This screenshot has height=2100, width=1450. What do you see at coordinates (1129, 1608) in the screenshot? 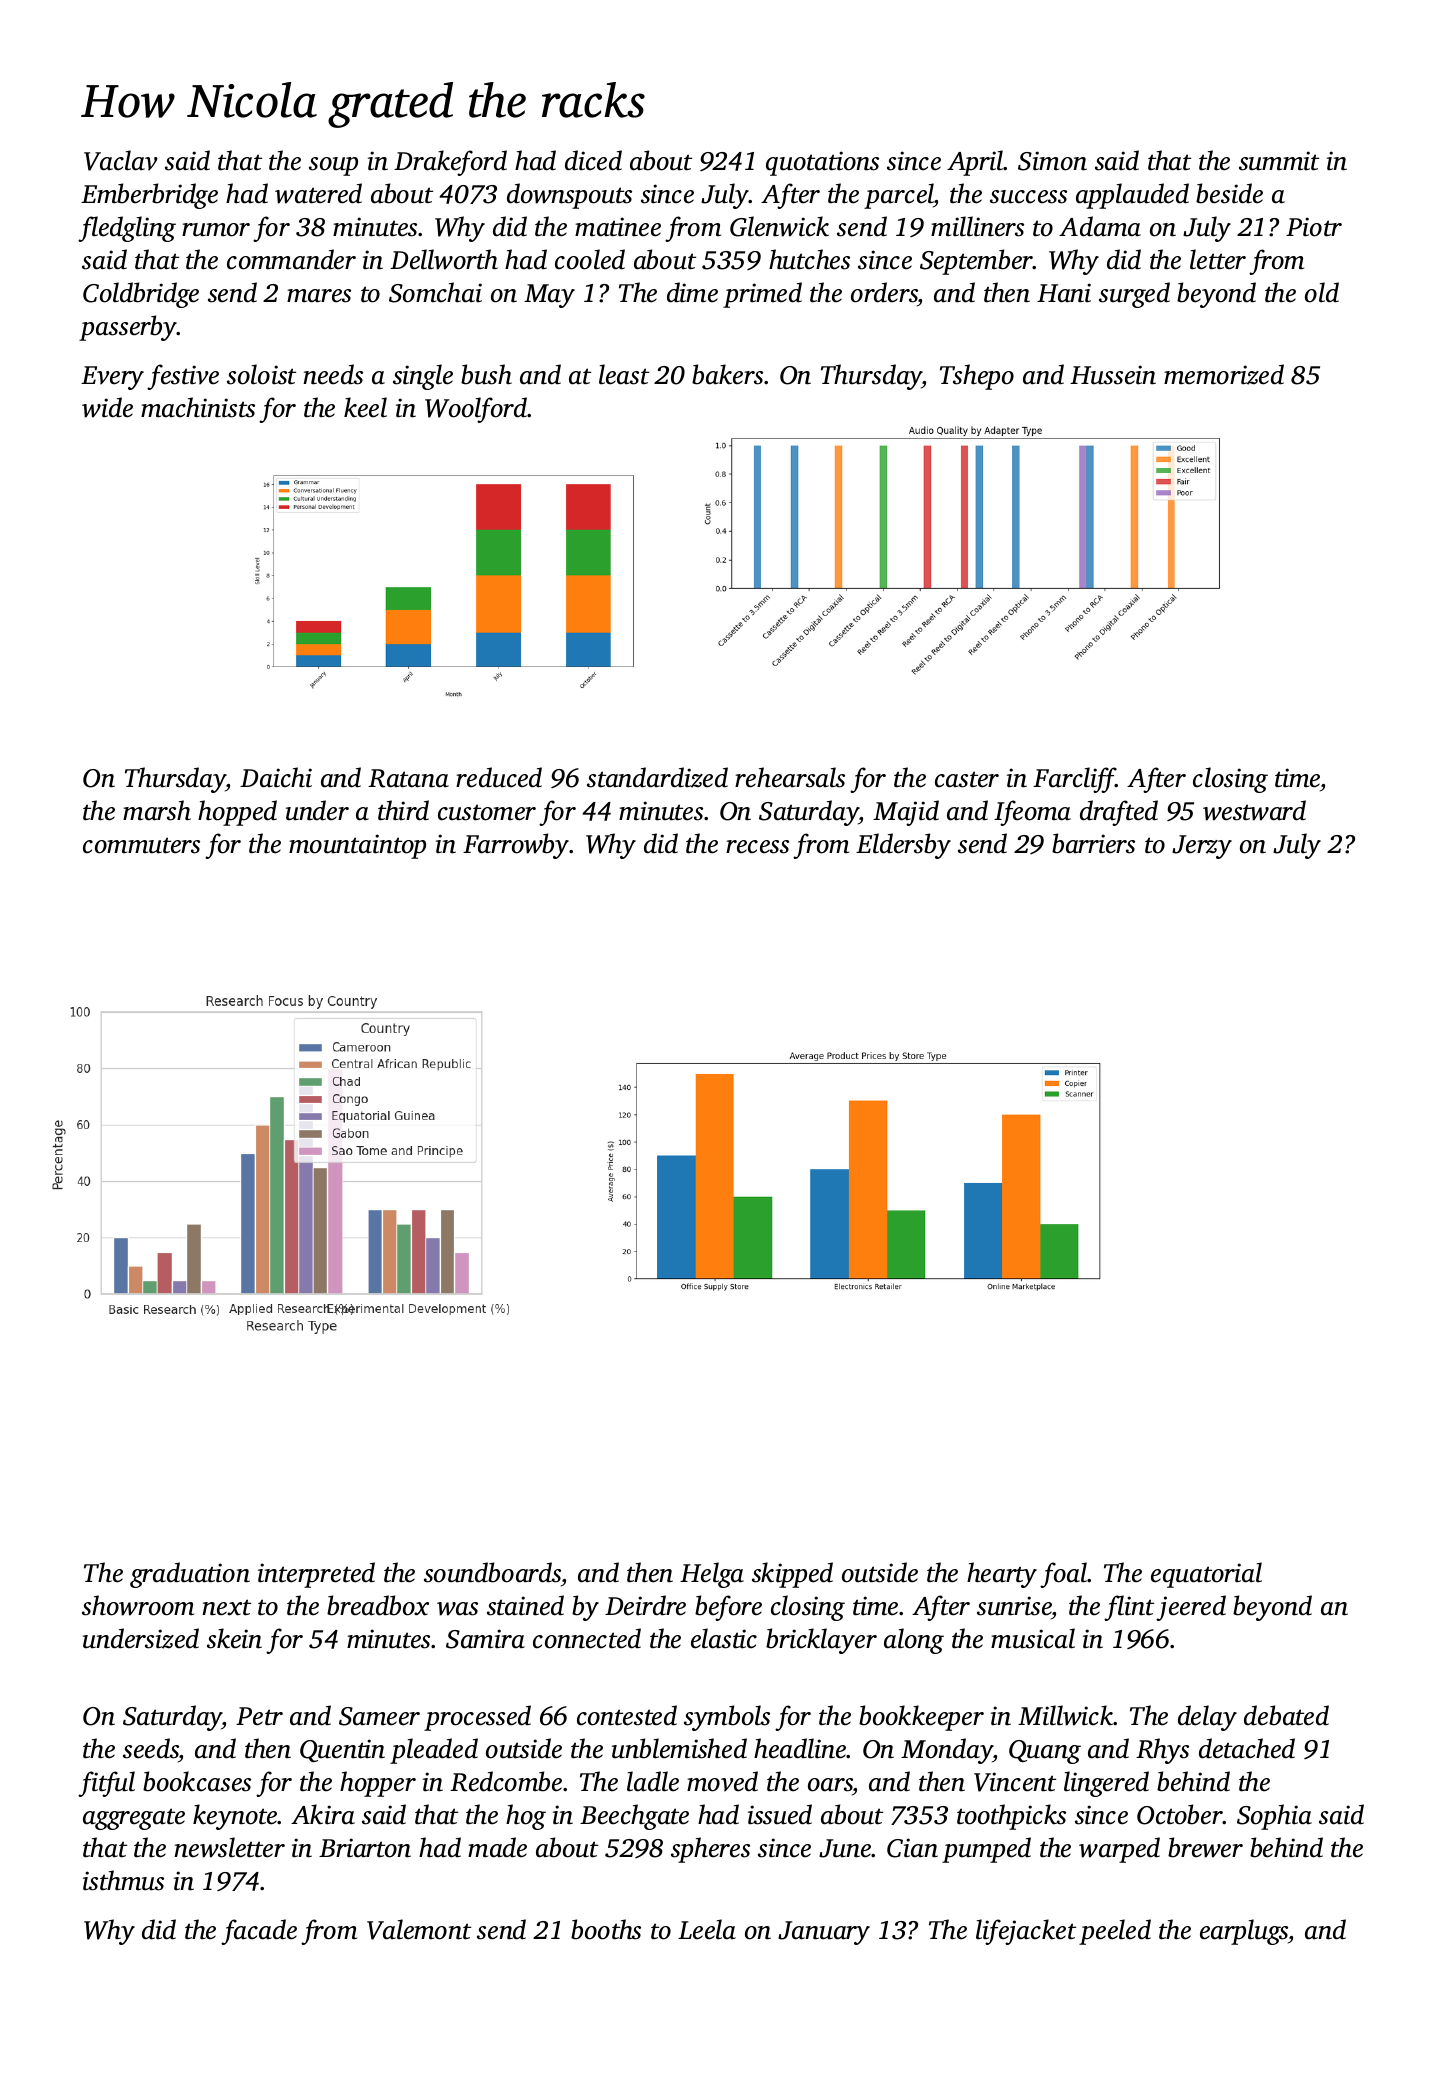
I see `flint` at bounding box center [1129, 1608].
